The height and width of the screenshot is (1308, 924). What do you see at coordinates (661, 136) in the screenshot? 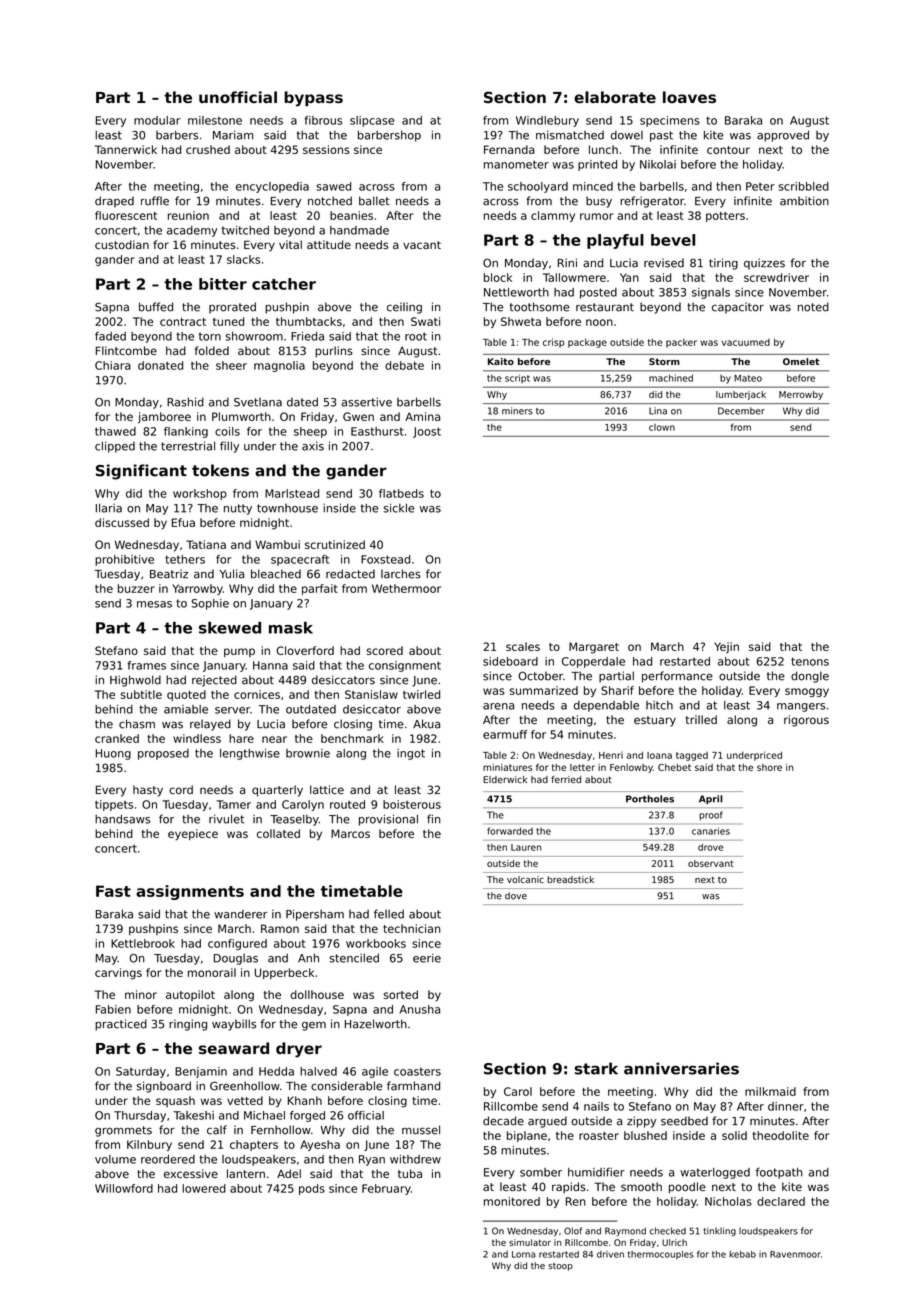
I see `past` at bounding box center [661, 136].
